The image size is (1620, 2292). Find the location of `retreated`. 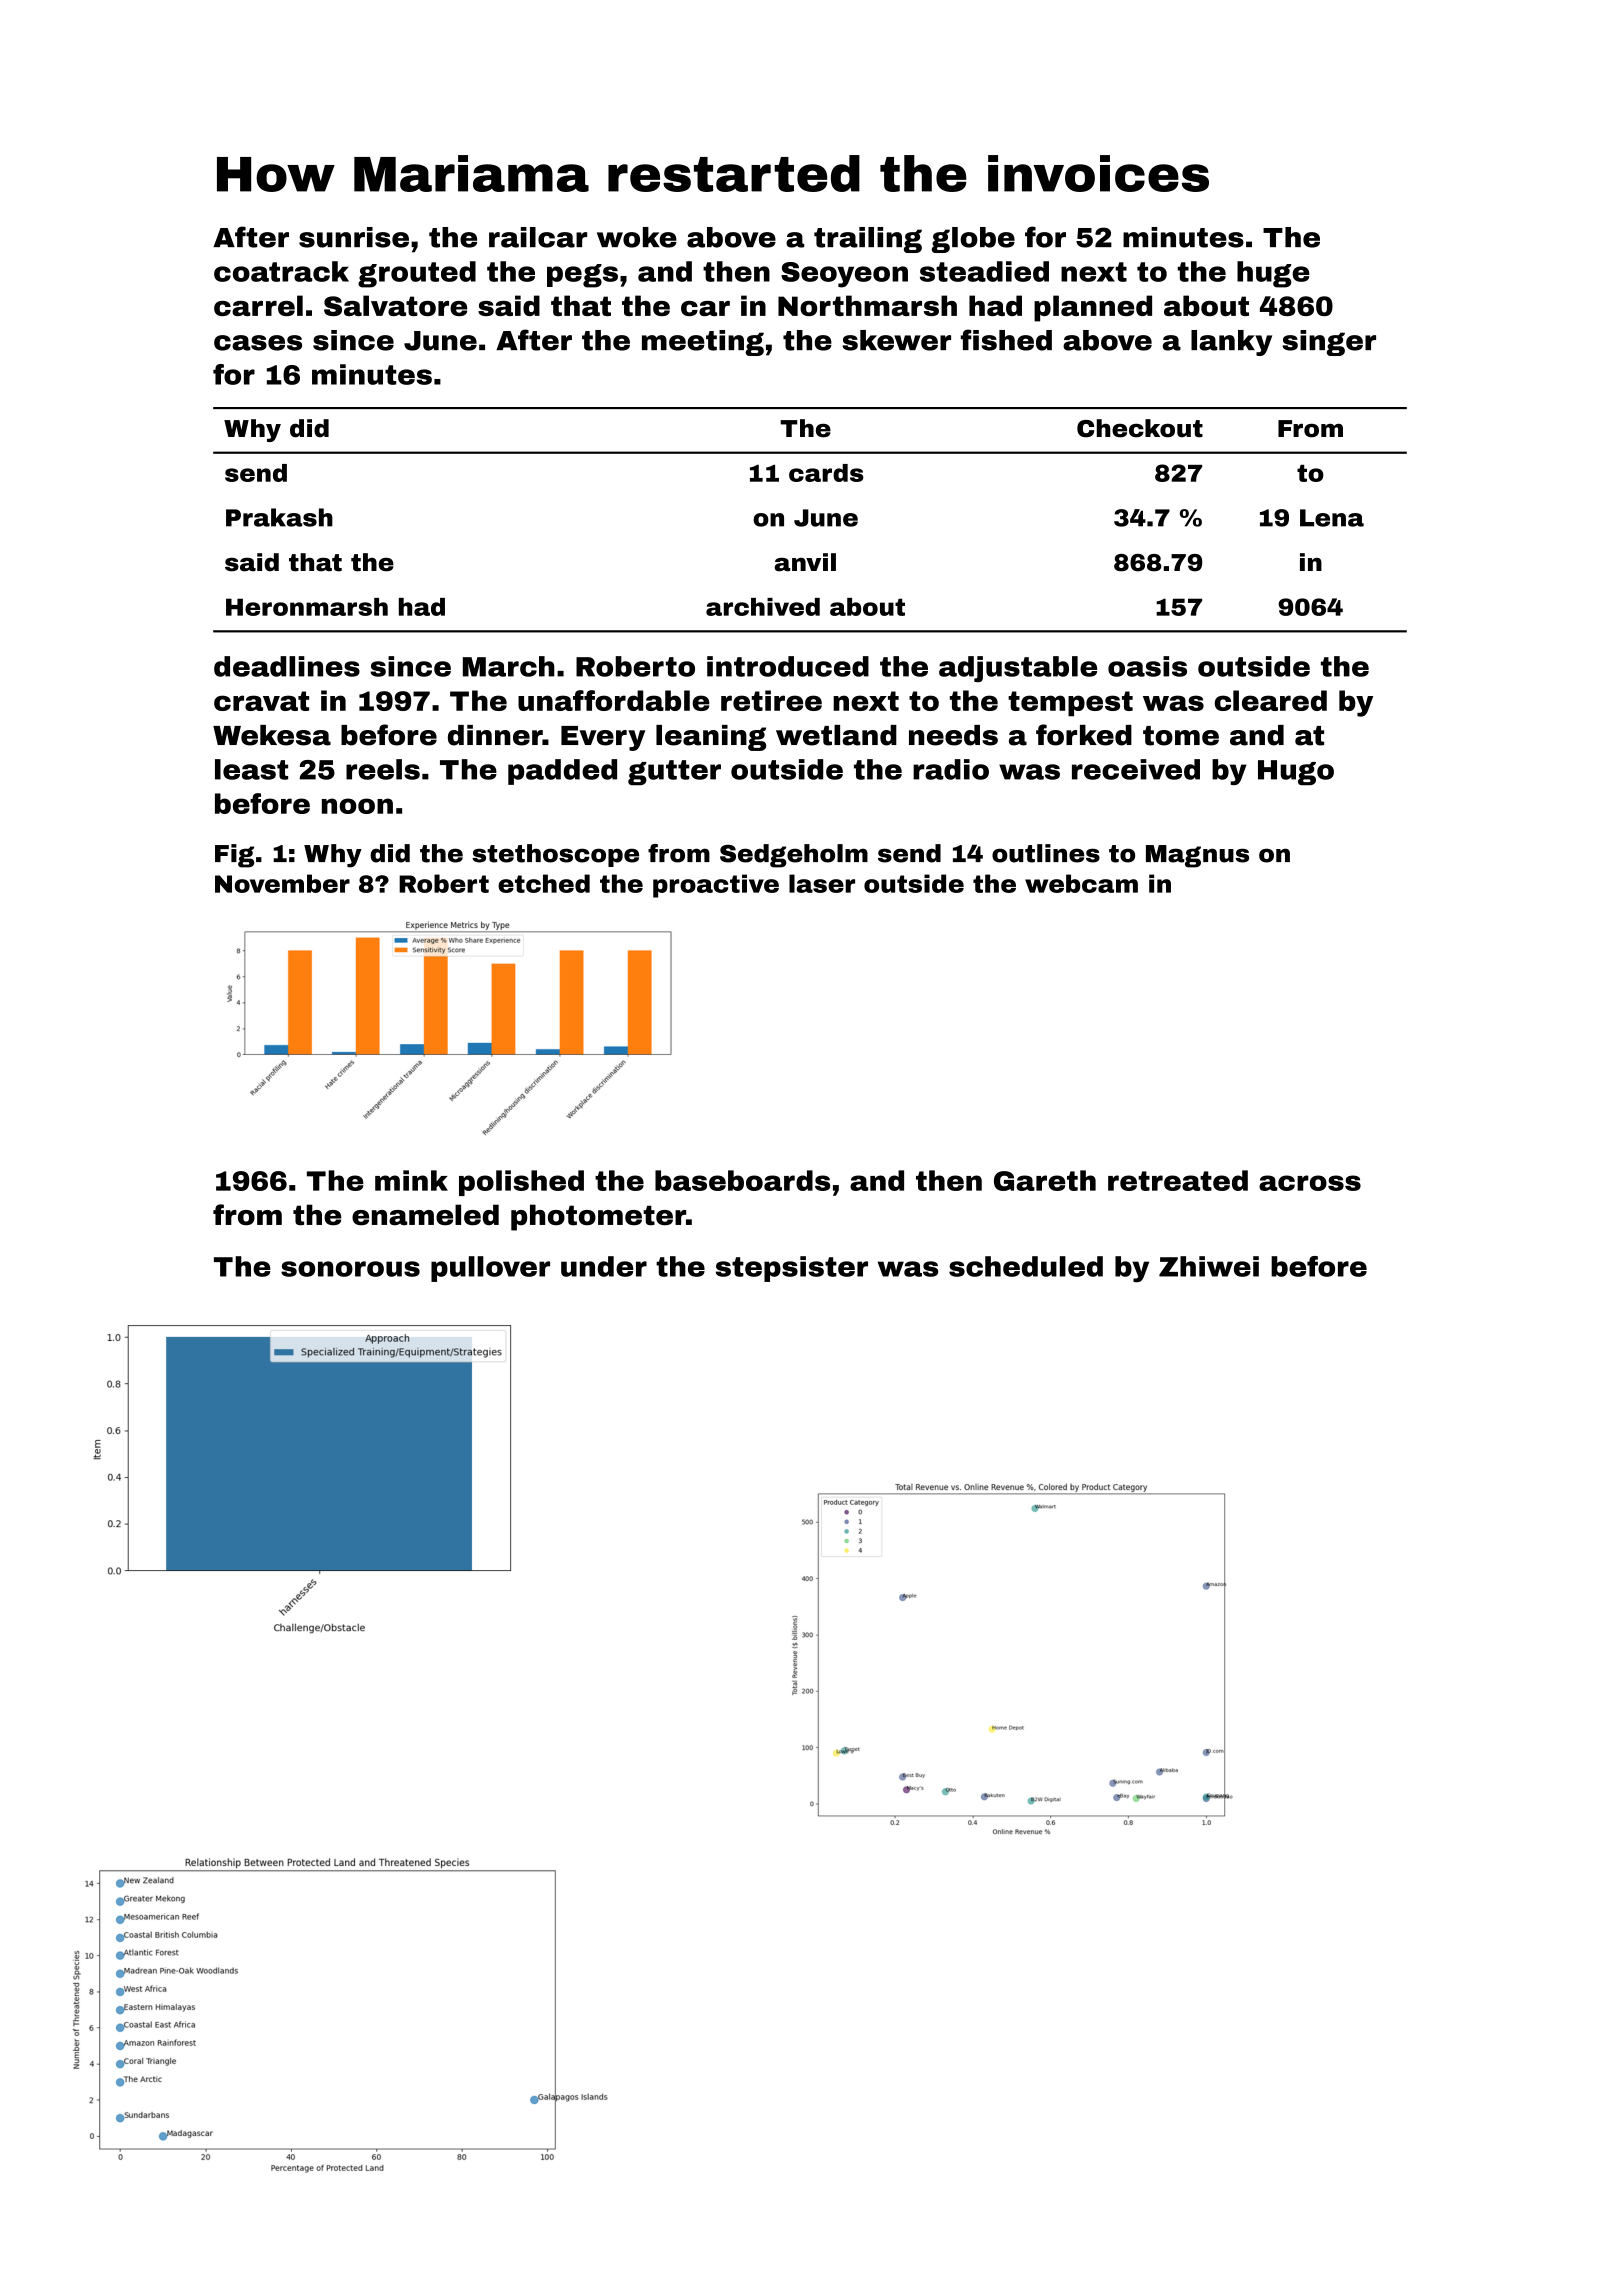

retreated is located at coordinates (1178, 1180).
